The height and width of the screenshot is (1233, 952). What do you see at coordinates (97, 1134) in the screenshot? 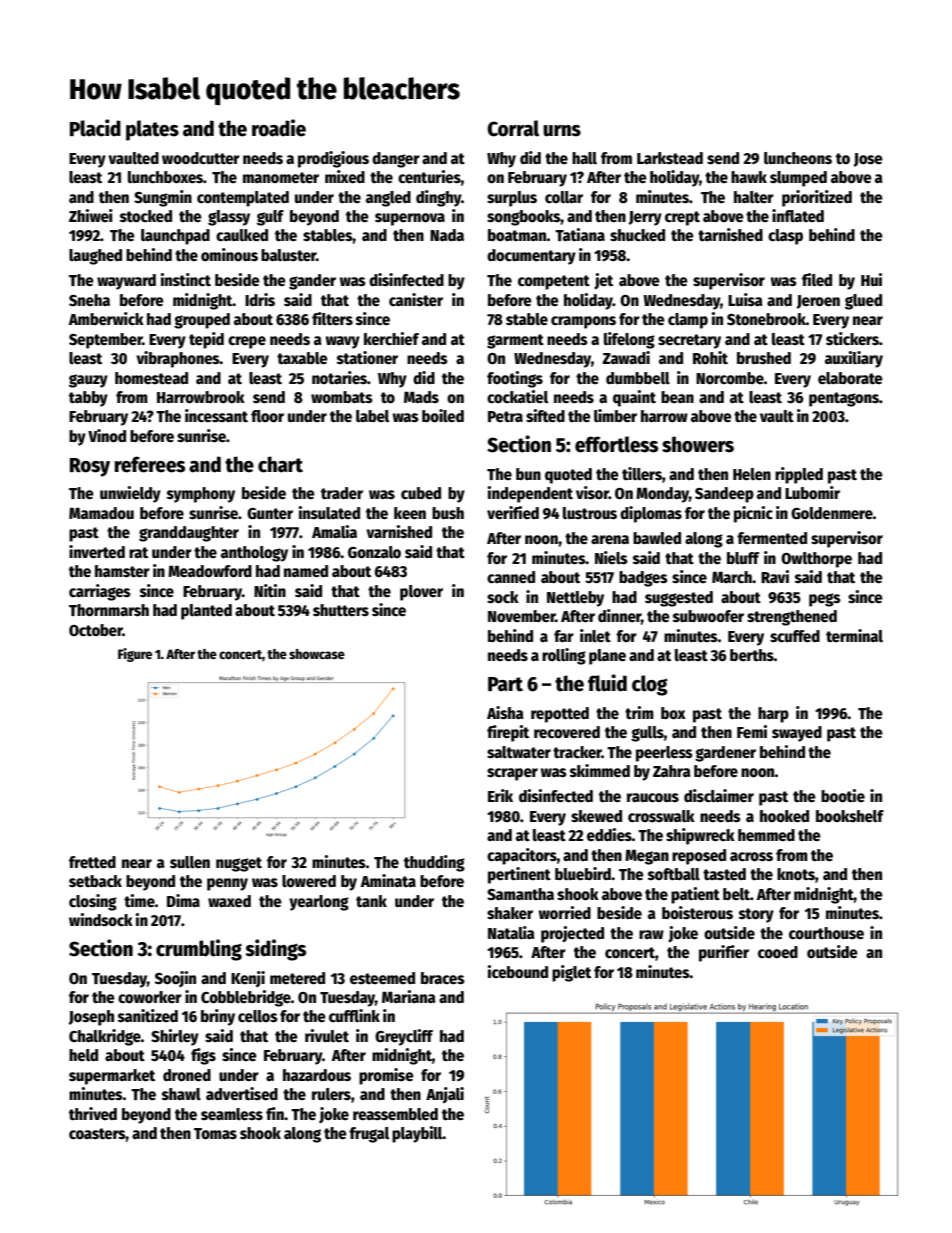
I see `coasters` at bounding box center [97, 1134].
